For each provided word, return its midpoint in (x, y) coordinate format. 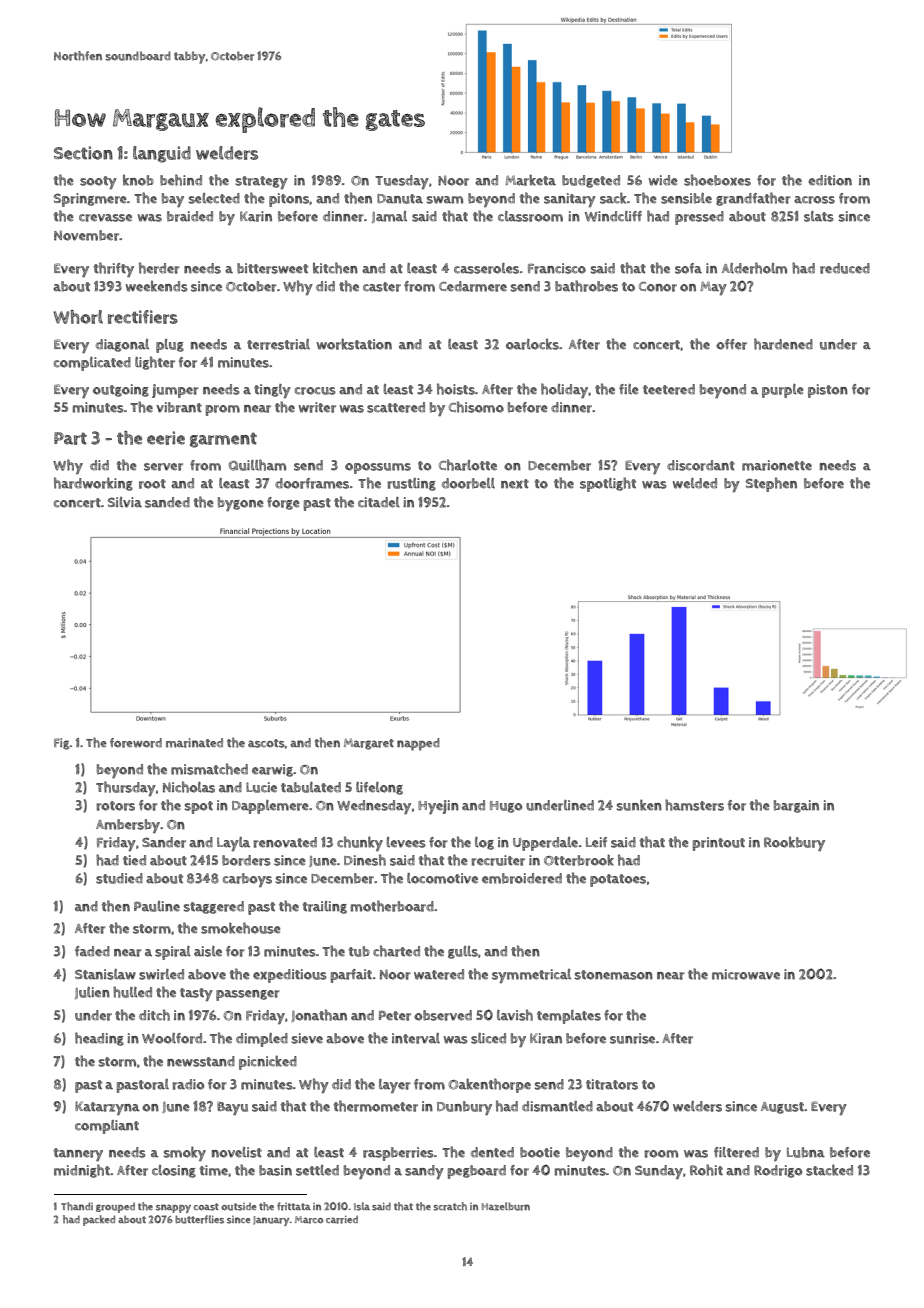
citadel (379, 502)
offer (731, 344)
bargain (796, 806)
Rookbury (794, 843)
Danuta (400, 199)
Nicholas (189, 787)
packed (99, 1220)
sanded (167, 502)
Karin (256, 216)
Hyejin (438, 807)
